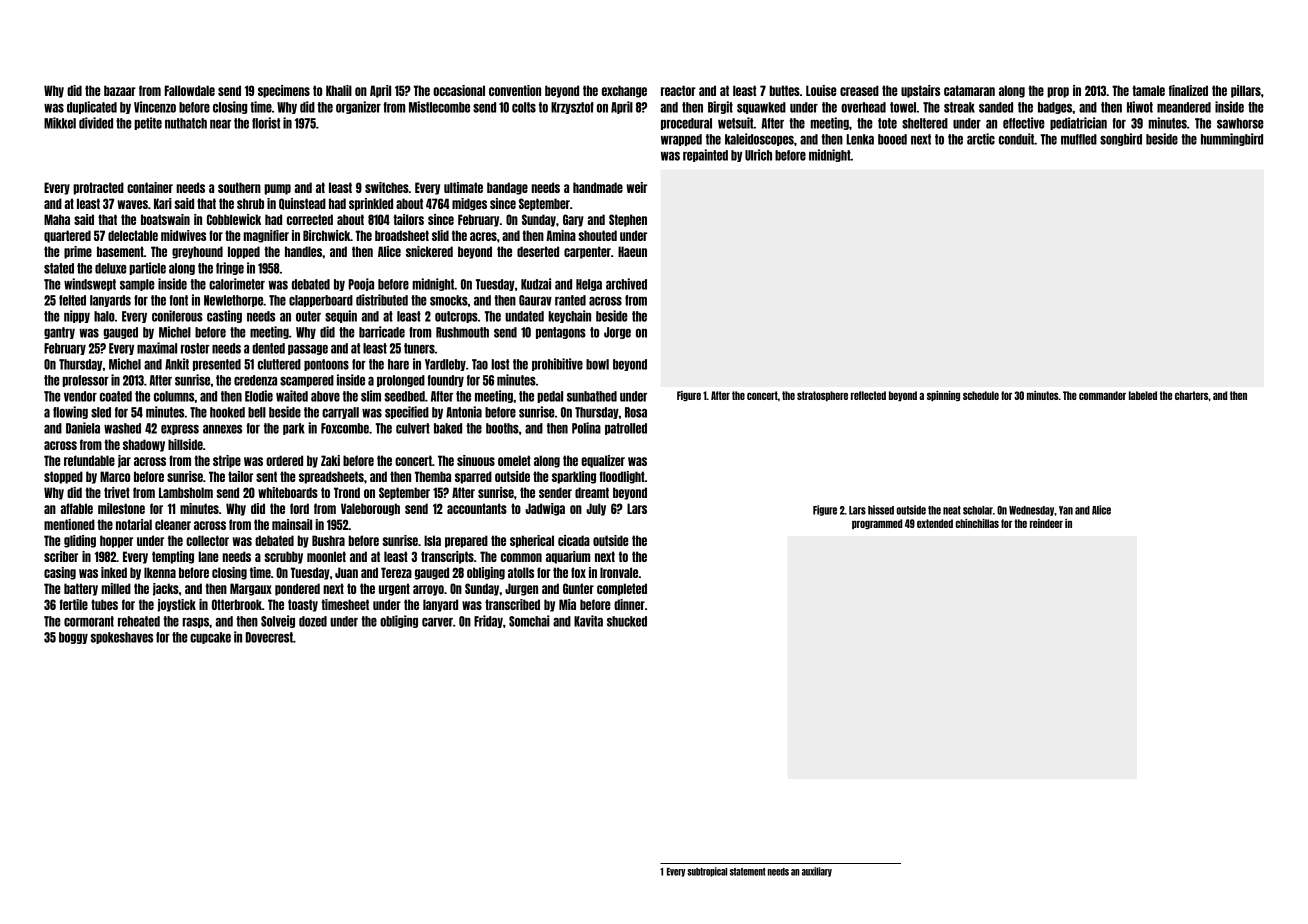 The height and width of the screenshot is (924, 1308). I want to click on finalized, so click(1188, 90).
